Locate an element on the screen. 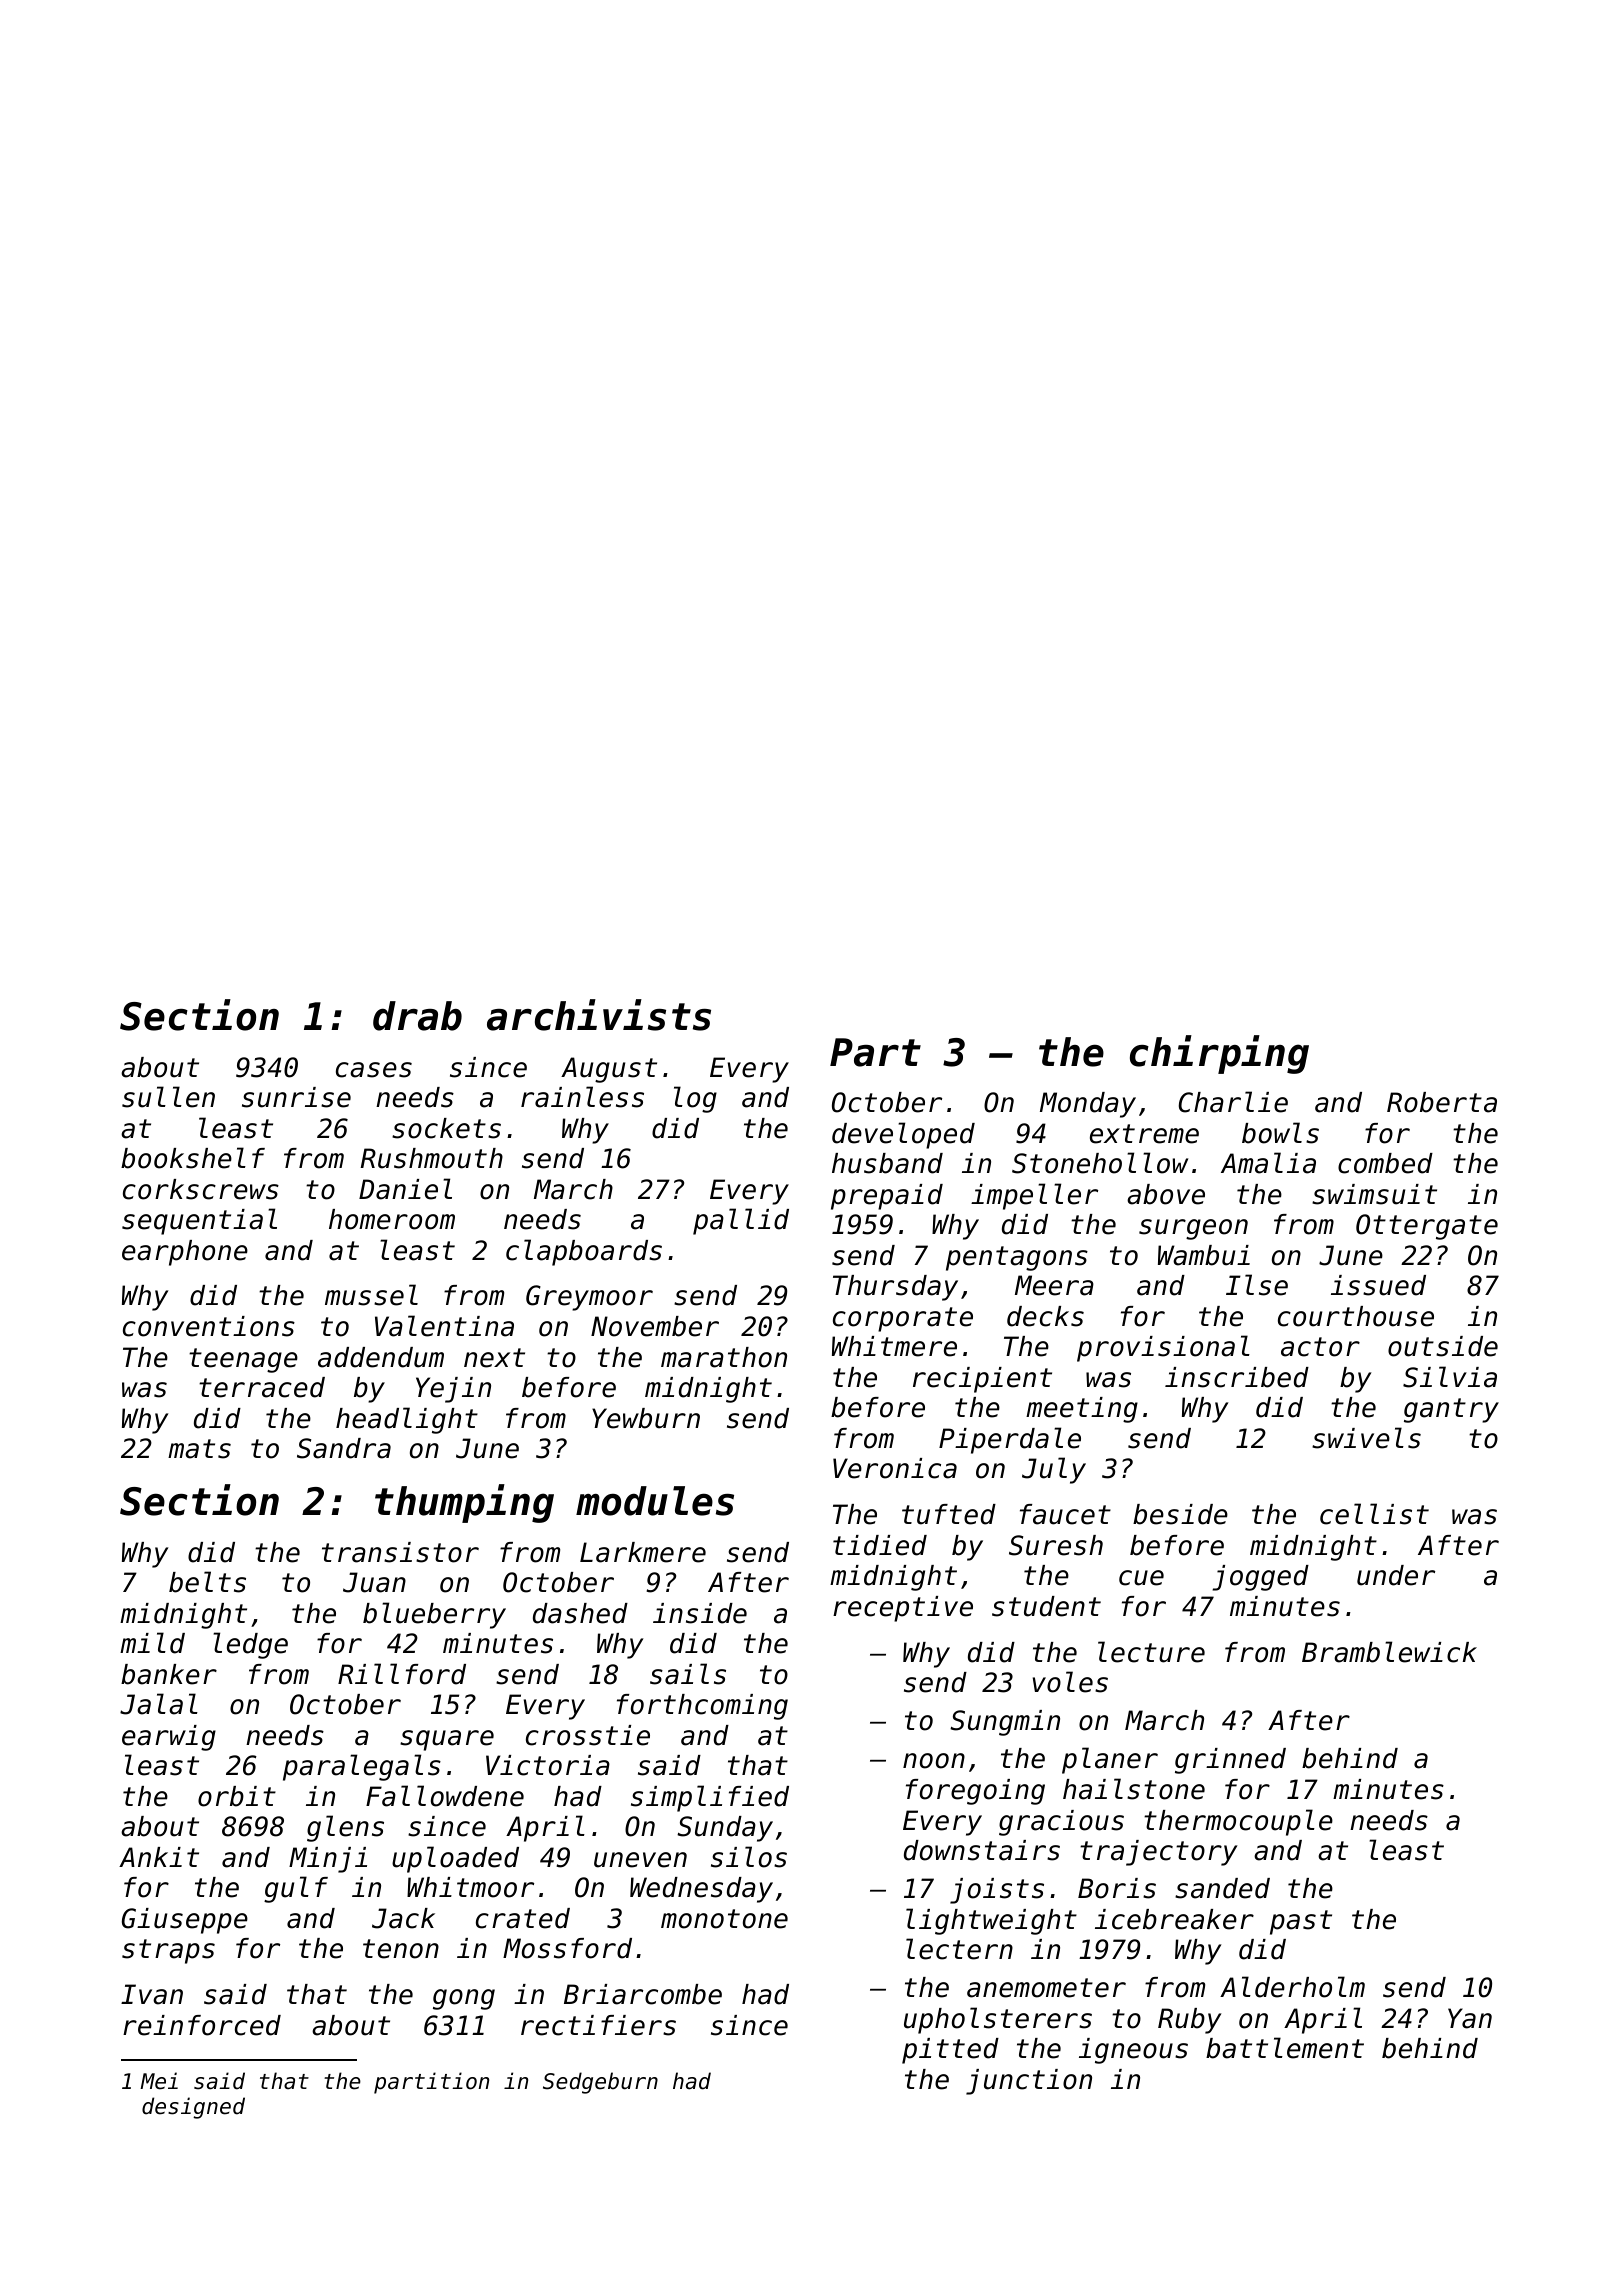 This screenshot has width=1620, height=2292. Monday is located at coordinates (1088, 1105).
